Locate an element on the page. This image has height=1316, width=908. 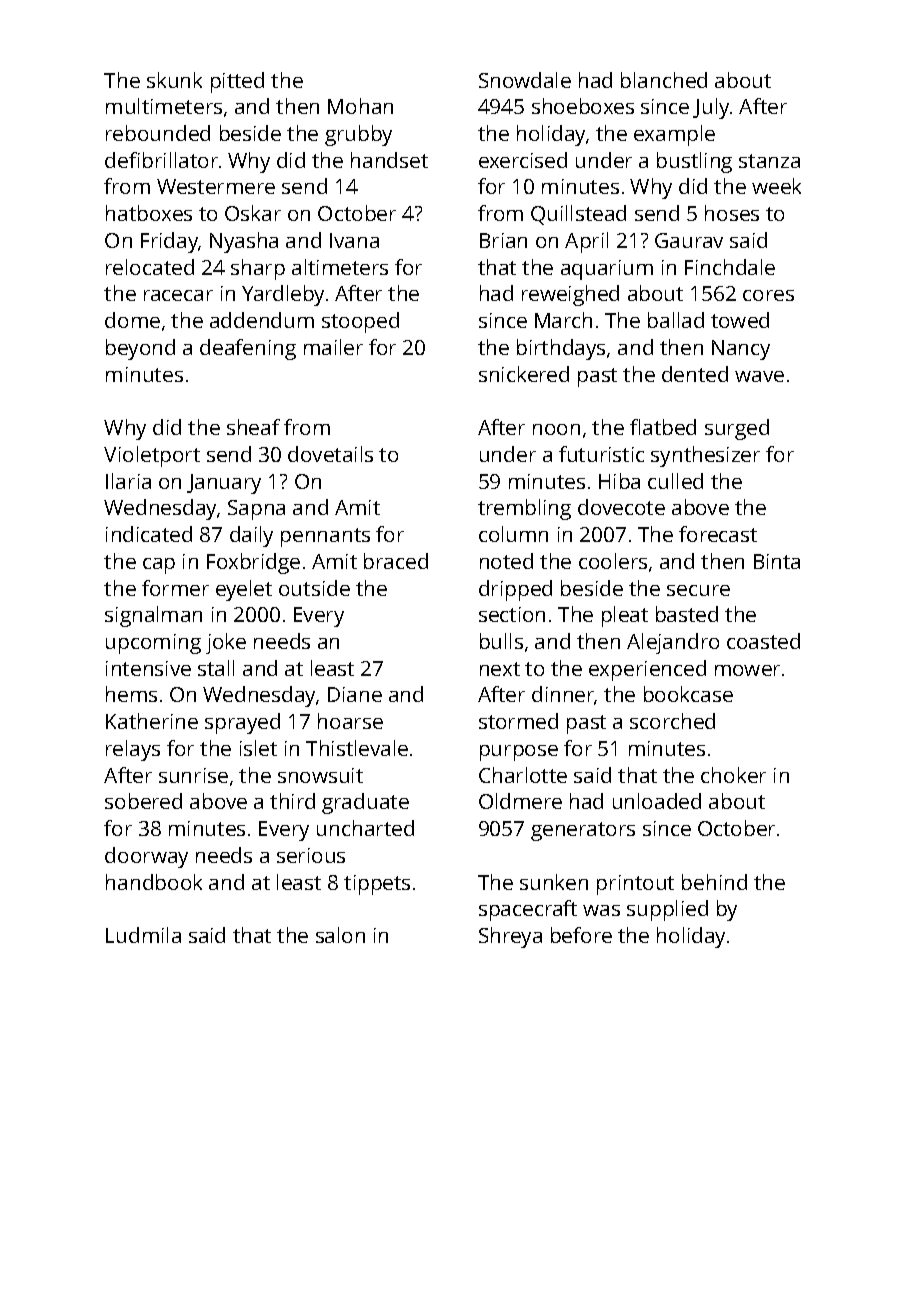
cap is located at coordinates (159, 566).
